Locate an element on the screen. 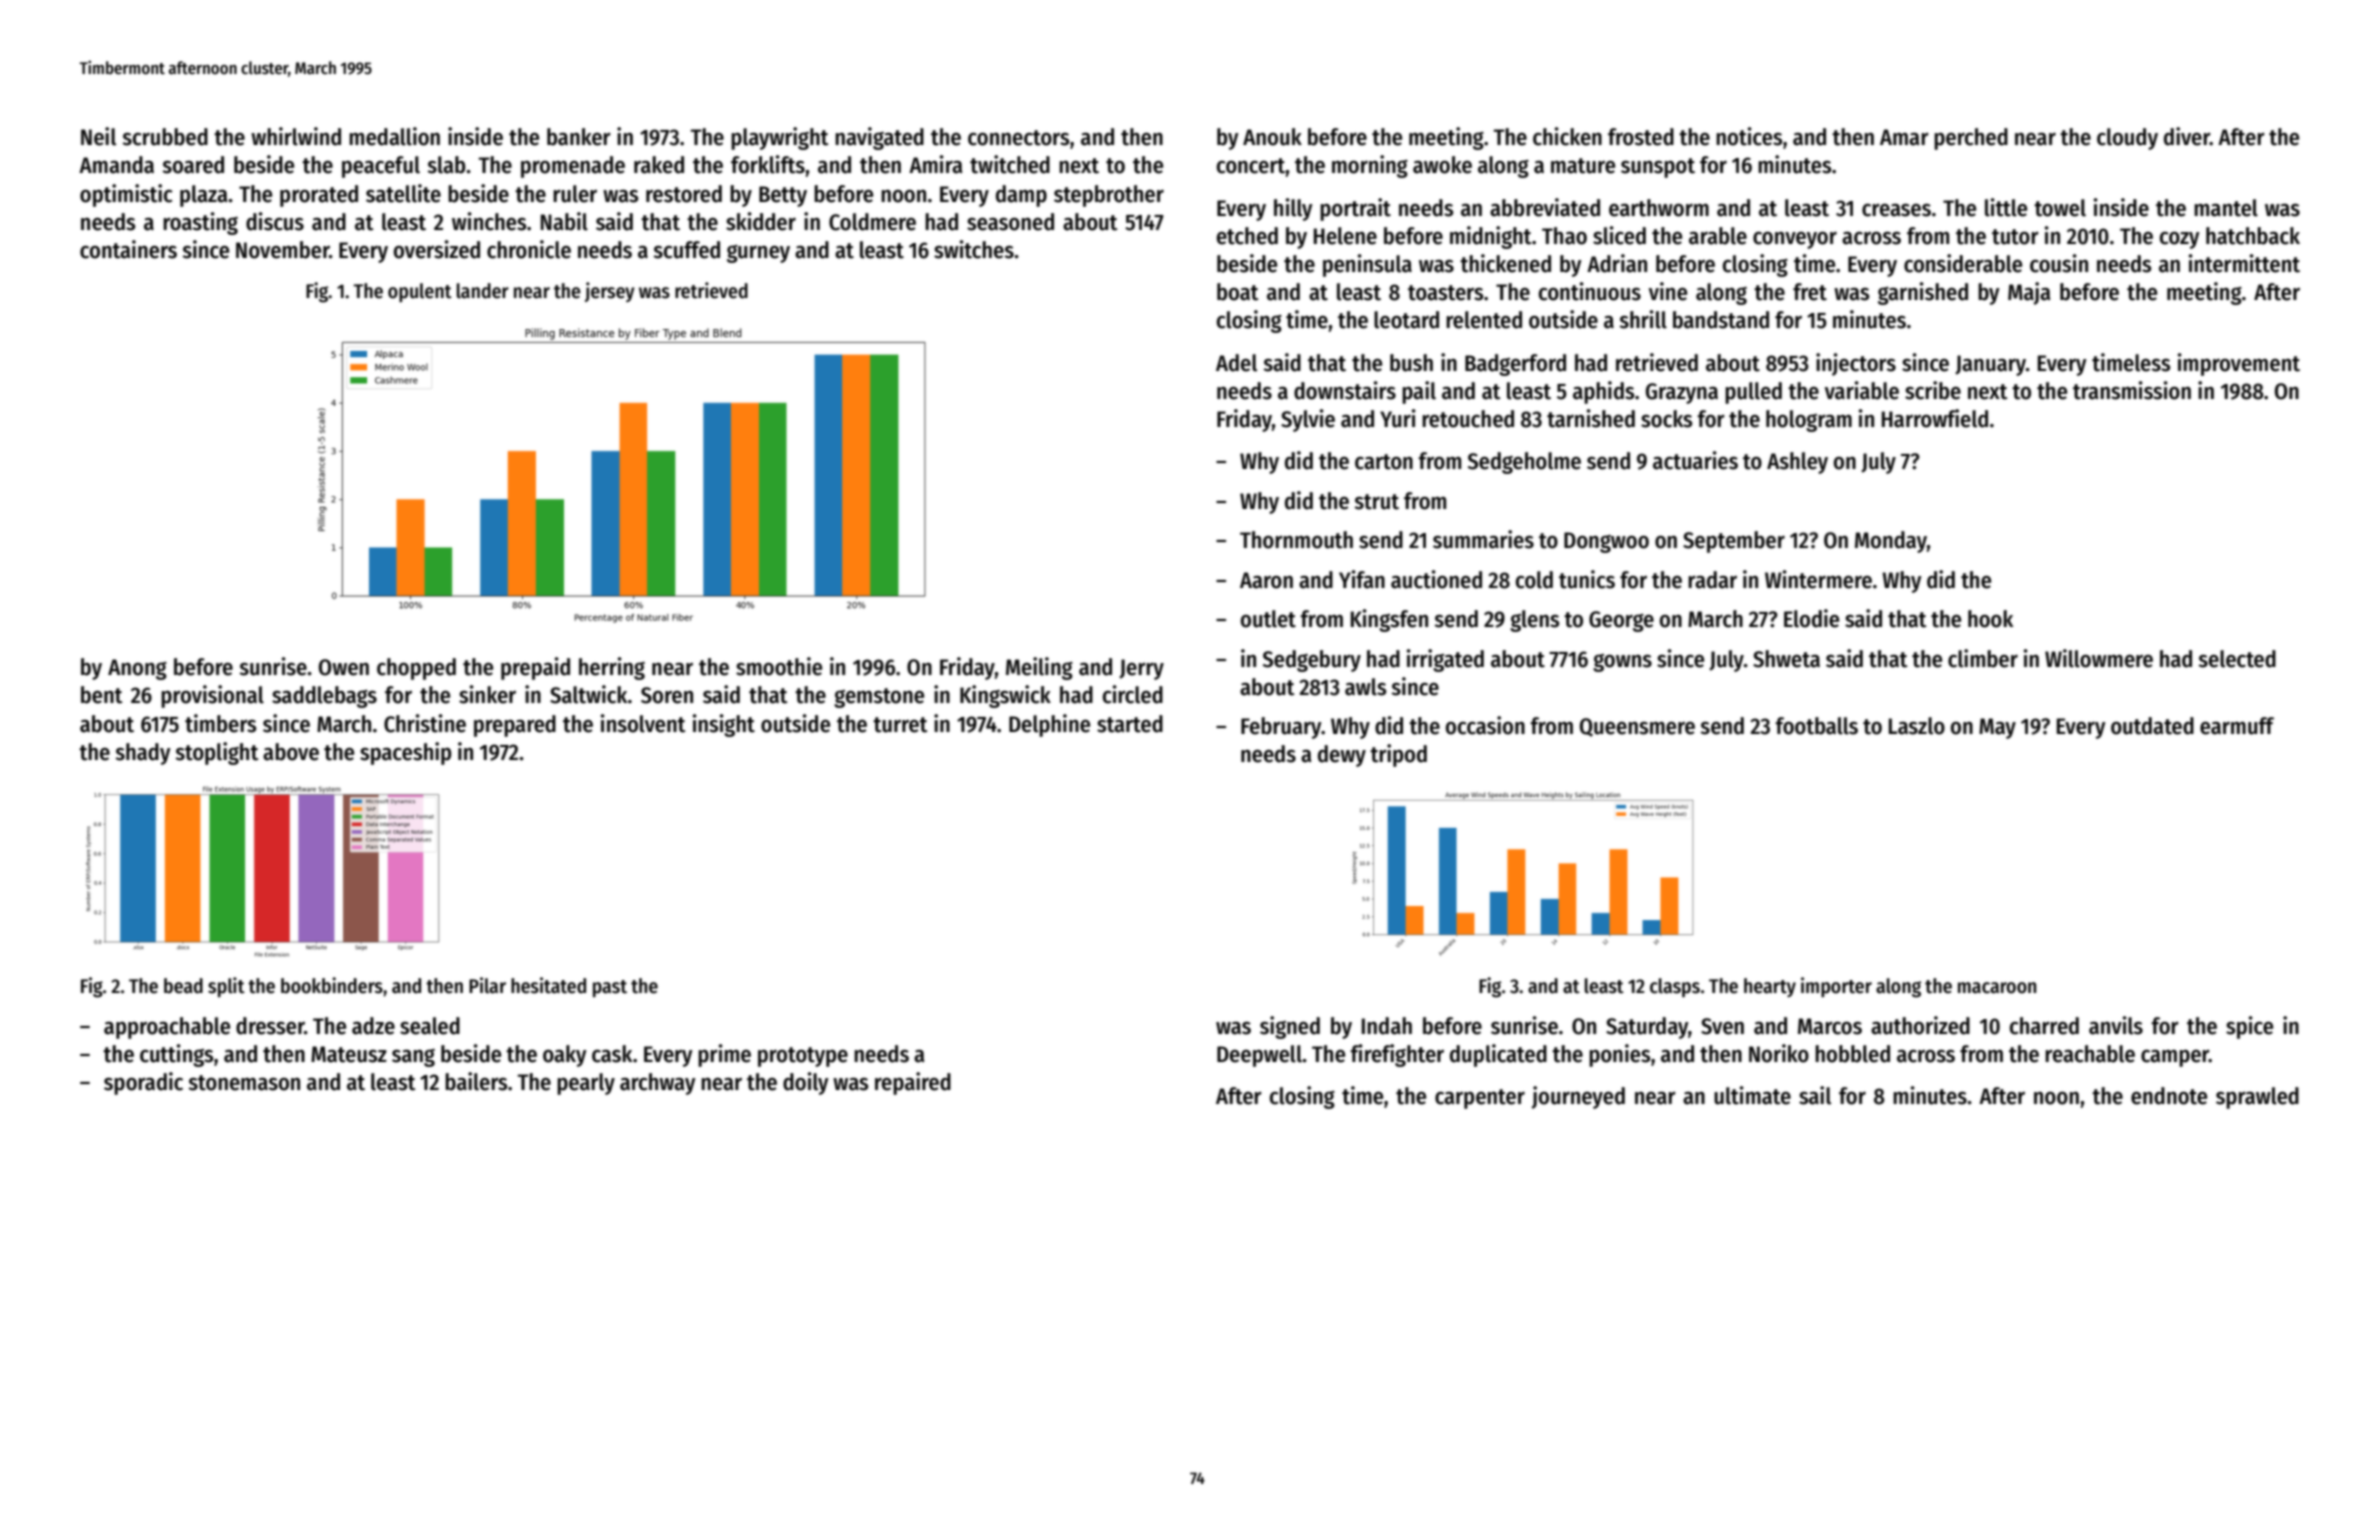  cloudy is located at coordinates (2127, 139).
